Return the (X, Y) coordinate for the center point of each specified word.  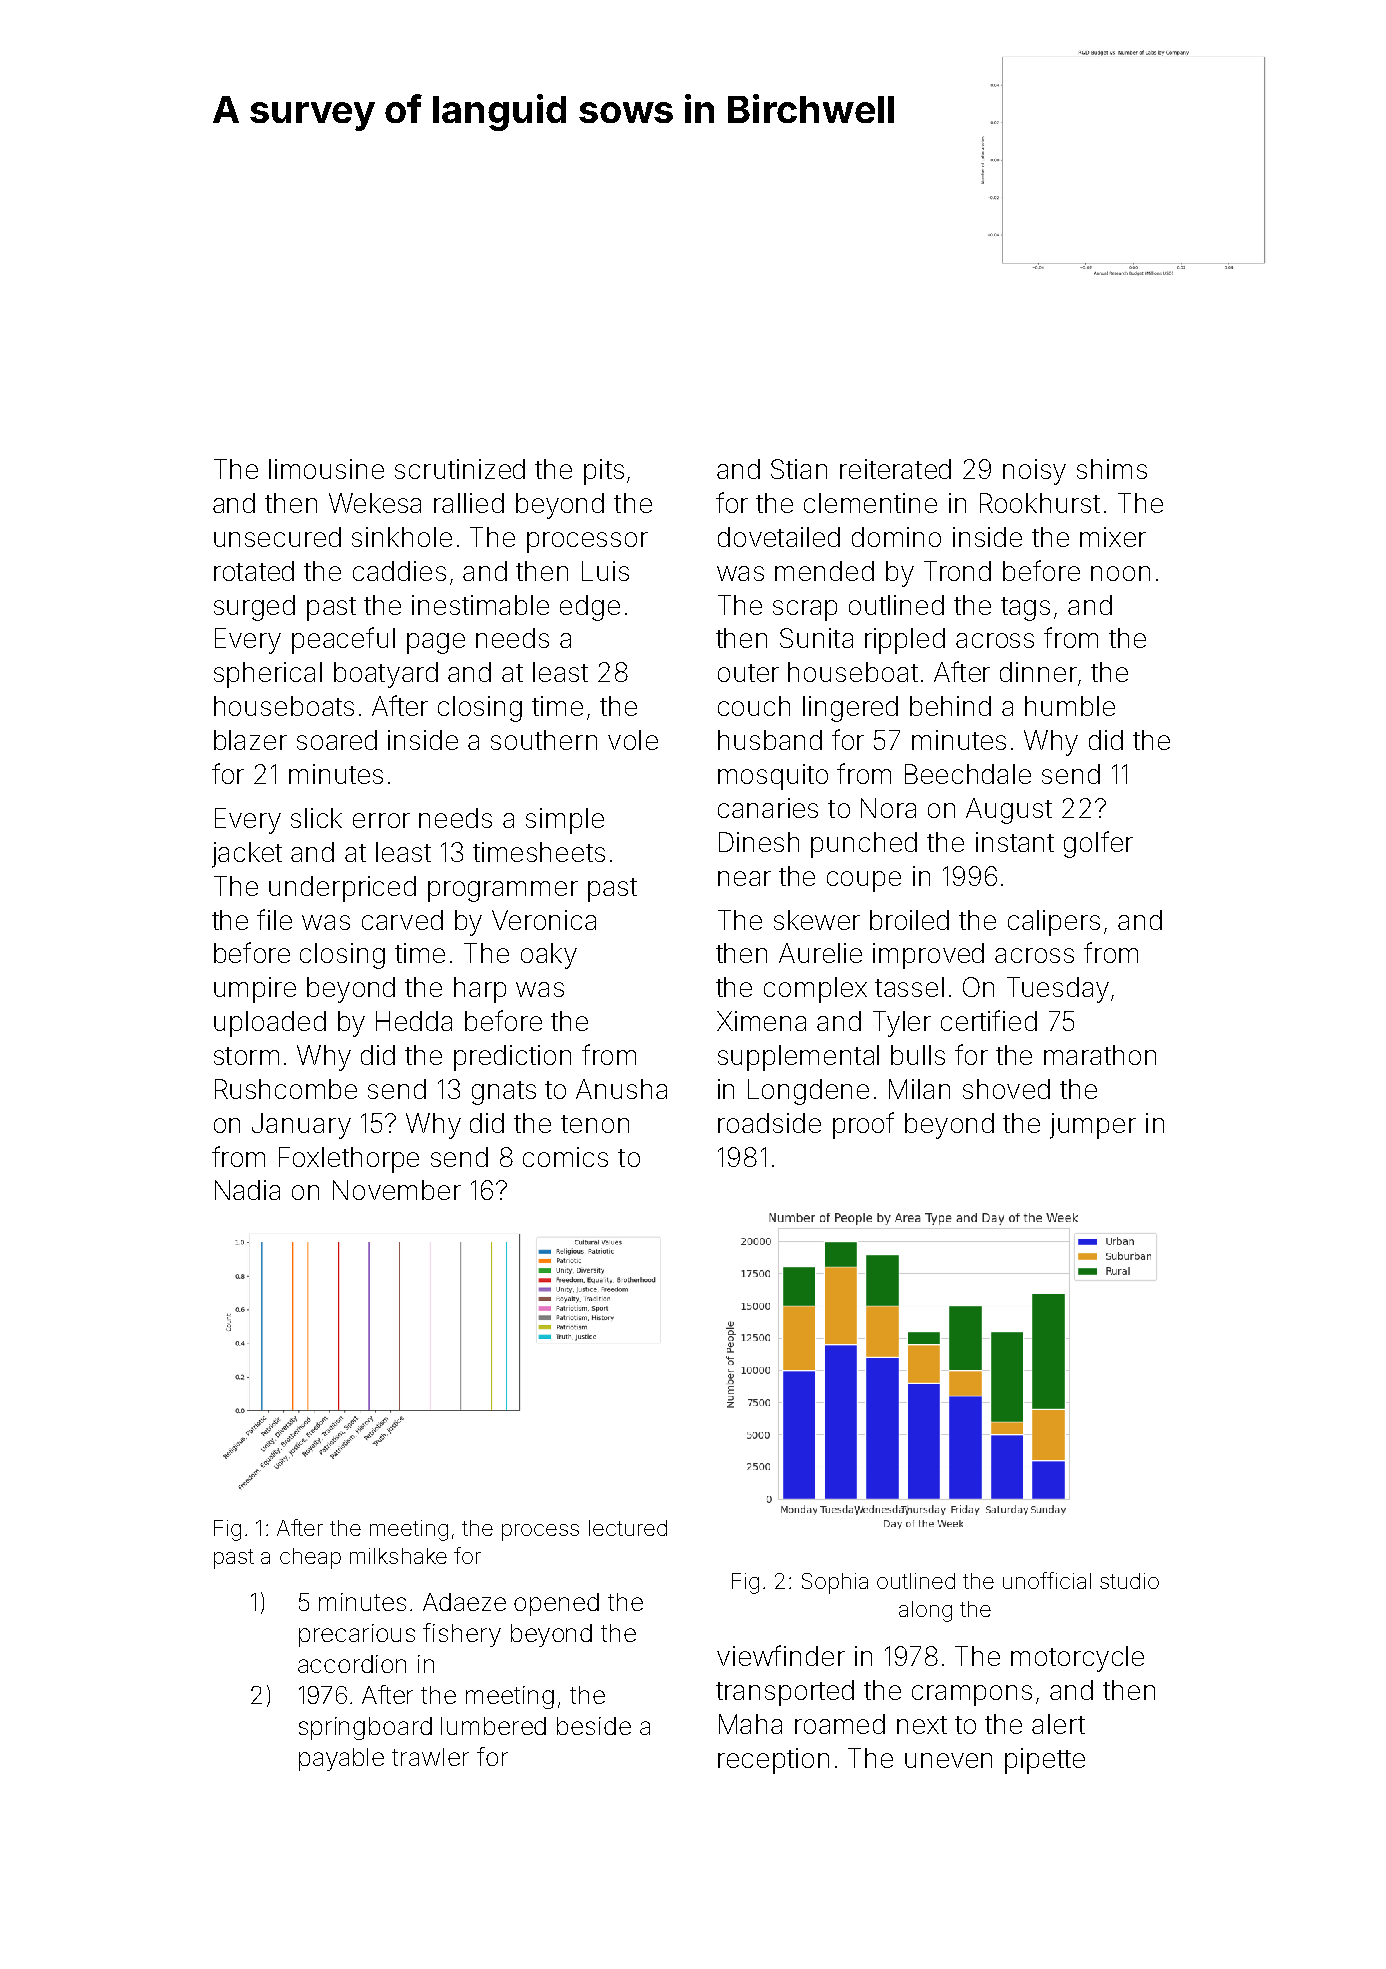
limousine (326, 469)
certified (989, 1020)
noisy (1034, 472)
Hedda (414, 1021)
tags (1025, 609)
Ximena (761, 1021)
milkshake (398, 1556)
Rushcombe (286, 1089)
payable (341, 1759)
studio (1129, 1581)
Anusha (621, 1089)
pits (604, 472)
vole (633, 740)
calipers (1054, 923)
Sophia (835, 1583)
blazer (250, 740)
